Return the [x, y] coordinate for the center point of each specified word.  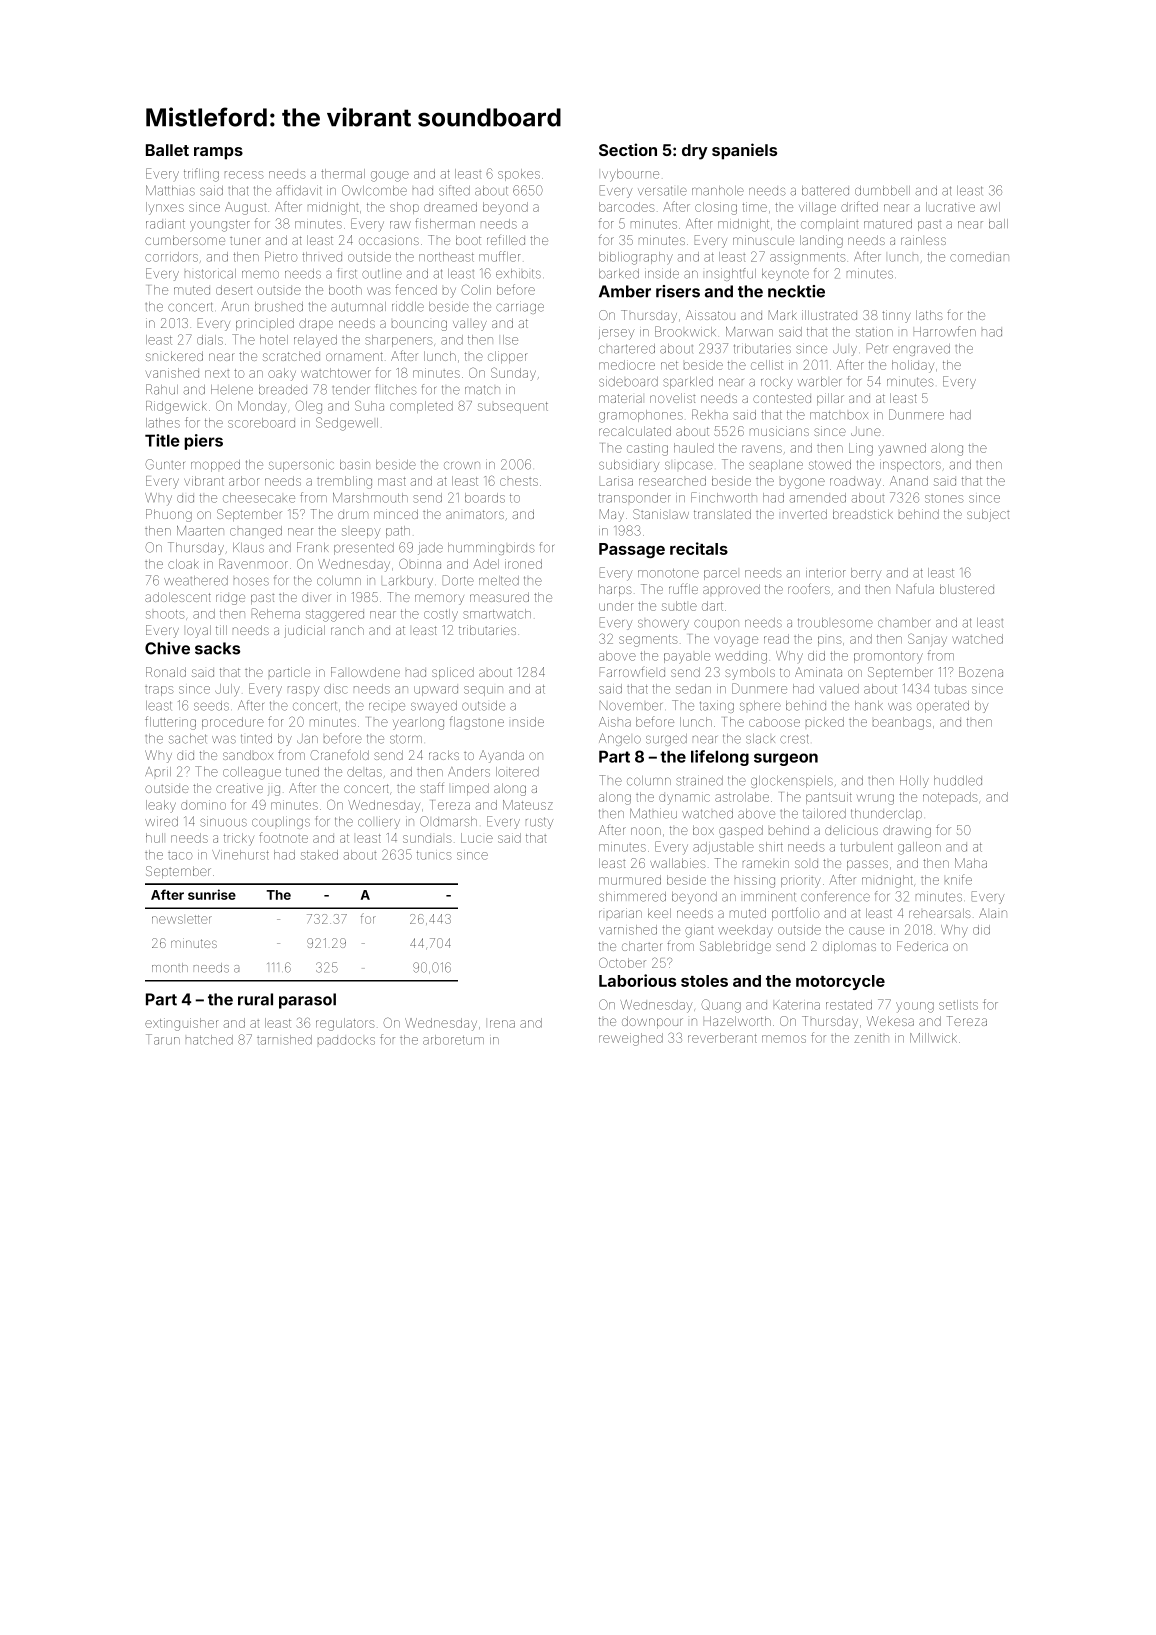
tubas [951, 689]
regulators [345, 1024]
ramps [218, 153]
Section [628, 149]
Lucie [477, 838]
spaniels [744, 151]
